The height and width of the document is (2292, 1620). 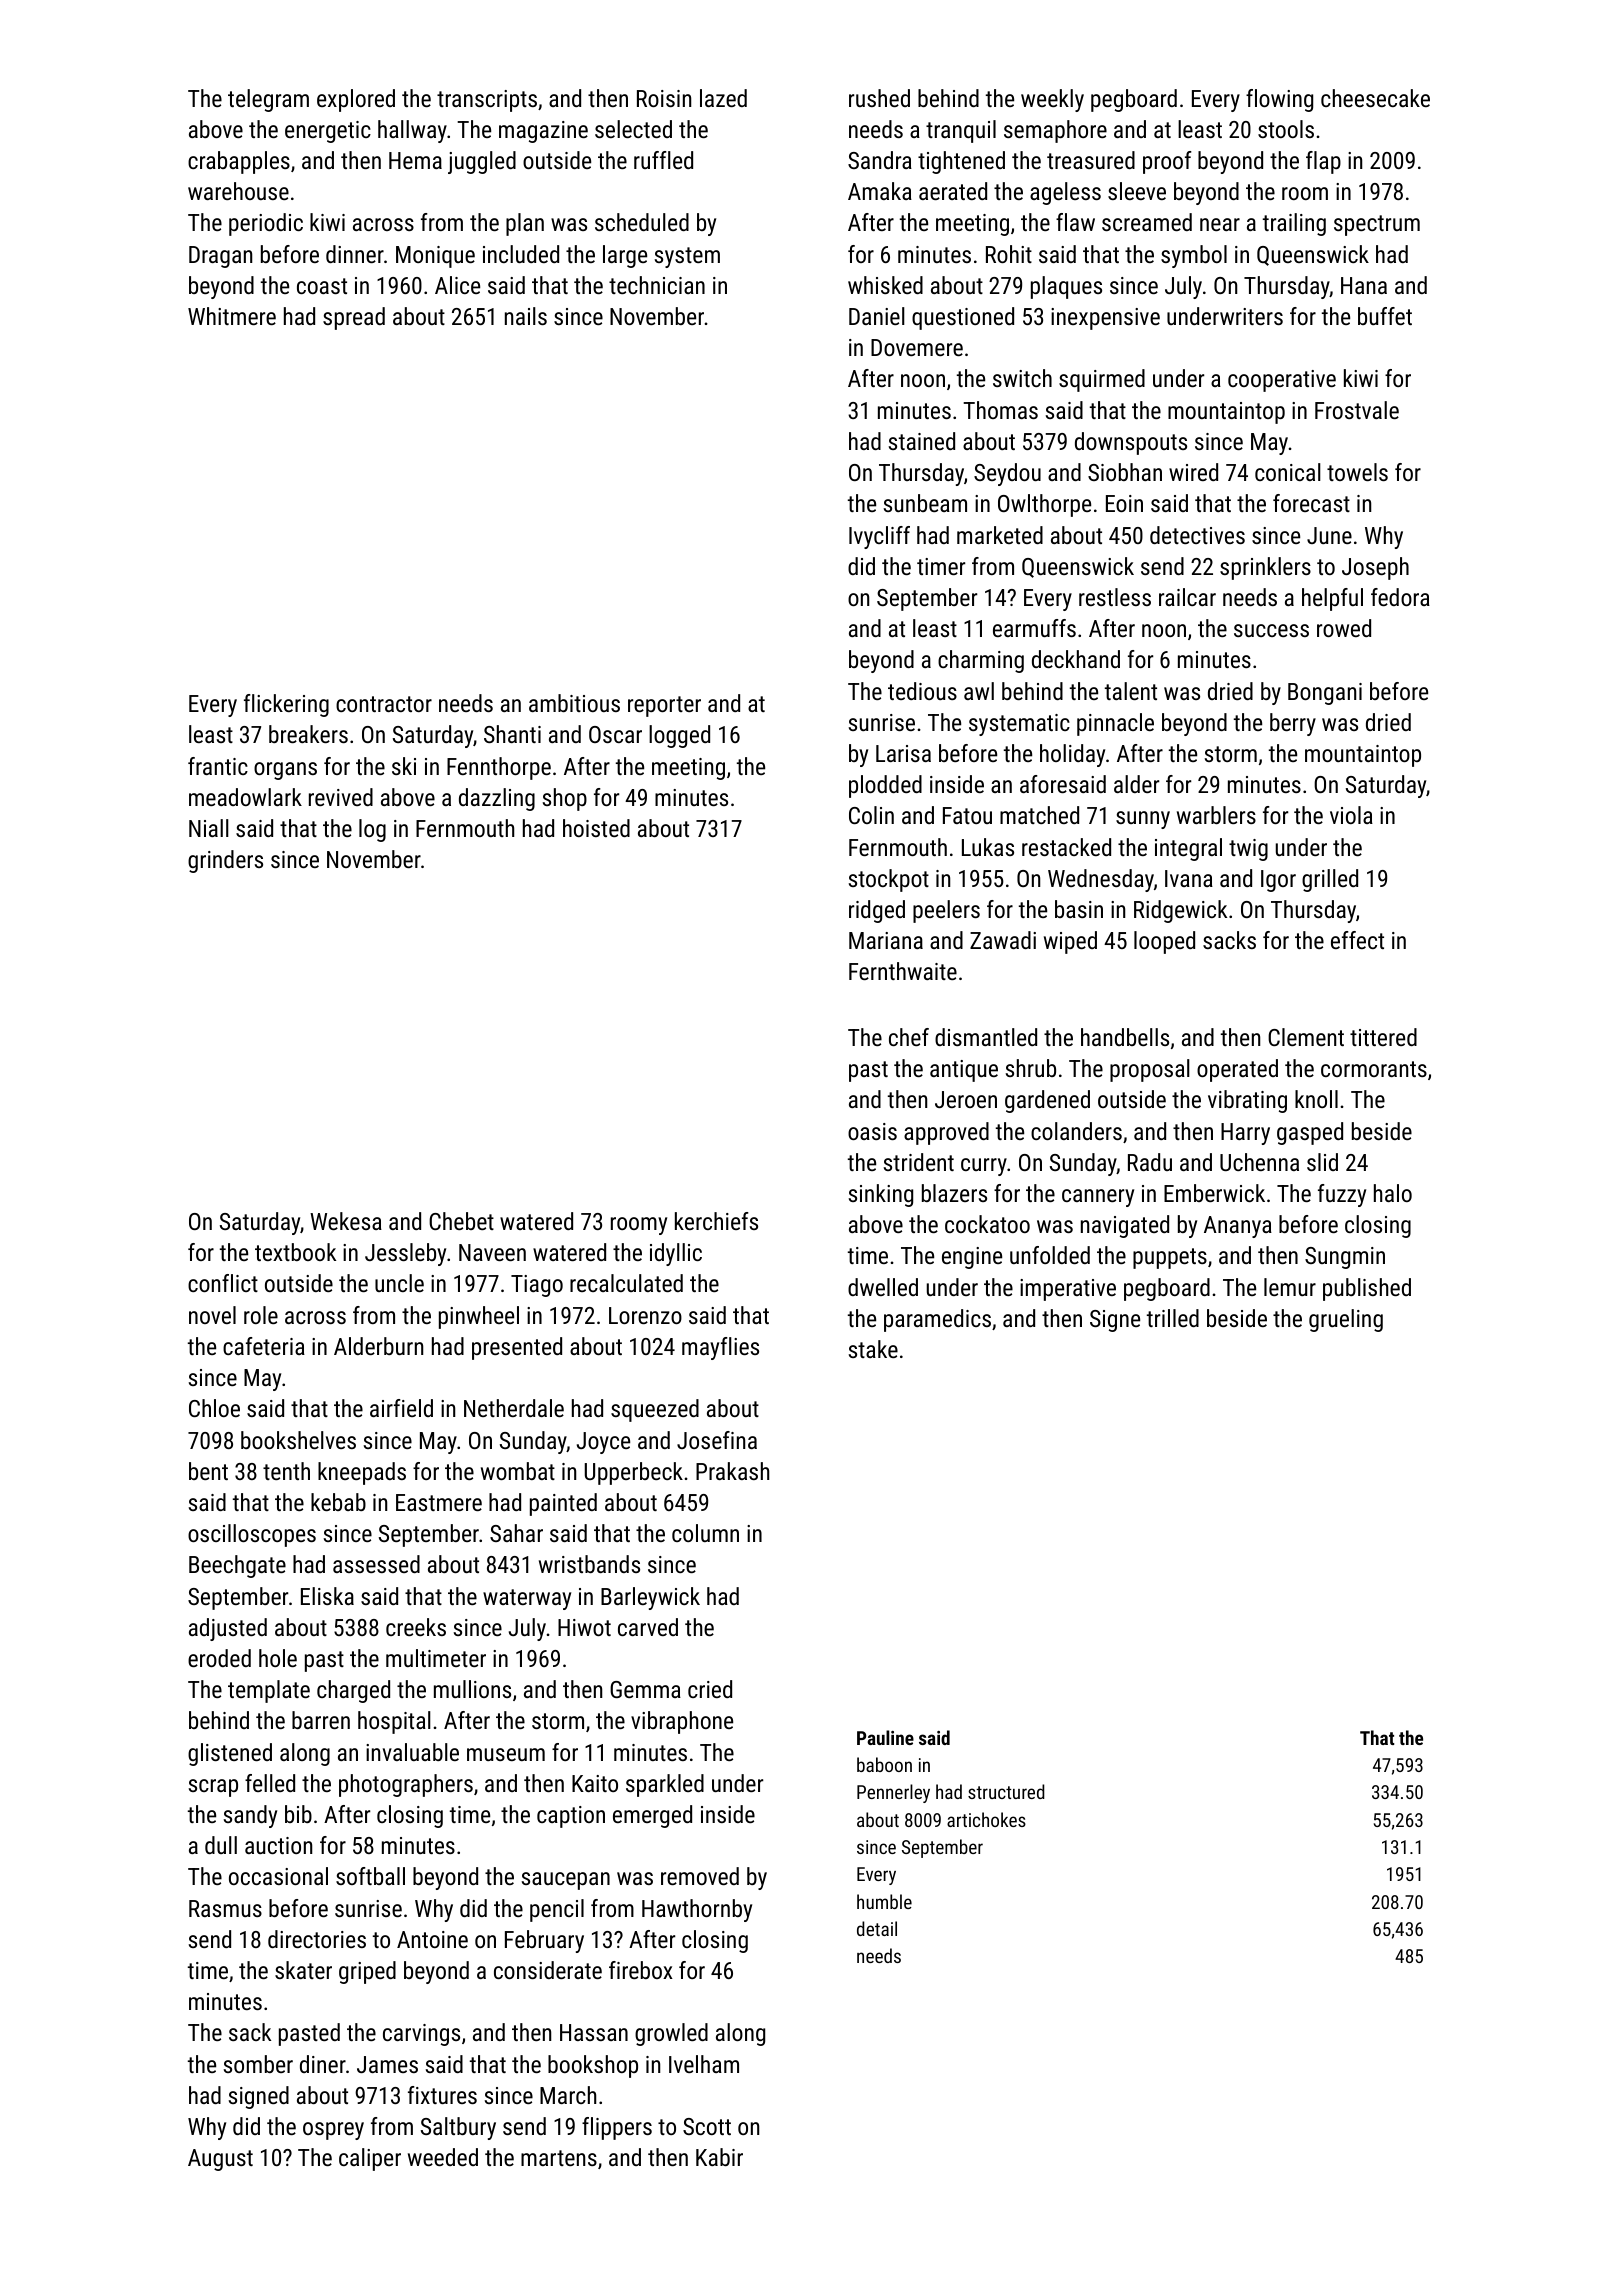 I want to click on detail, so click(x=877, y=1928).
